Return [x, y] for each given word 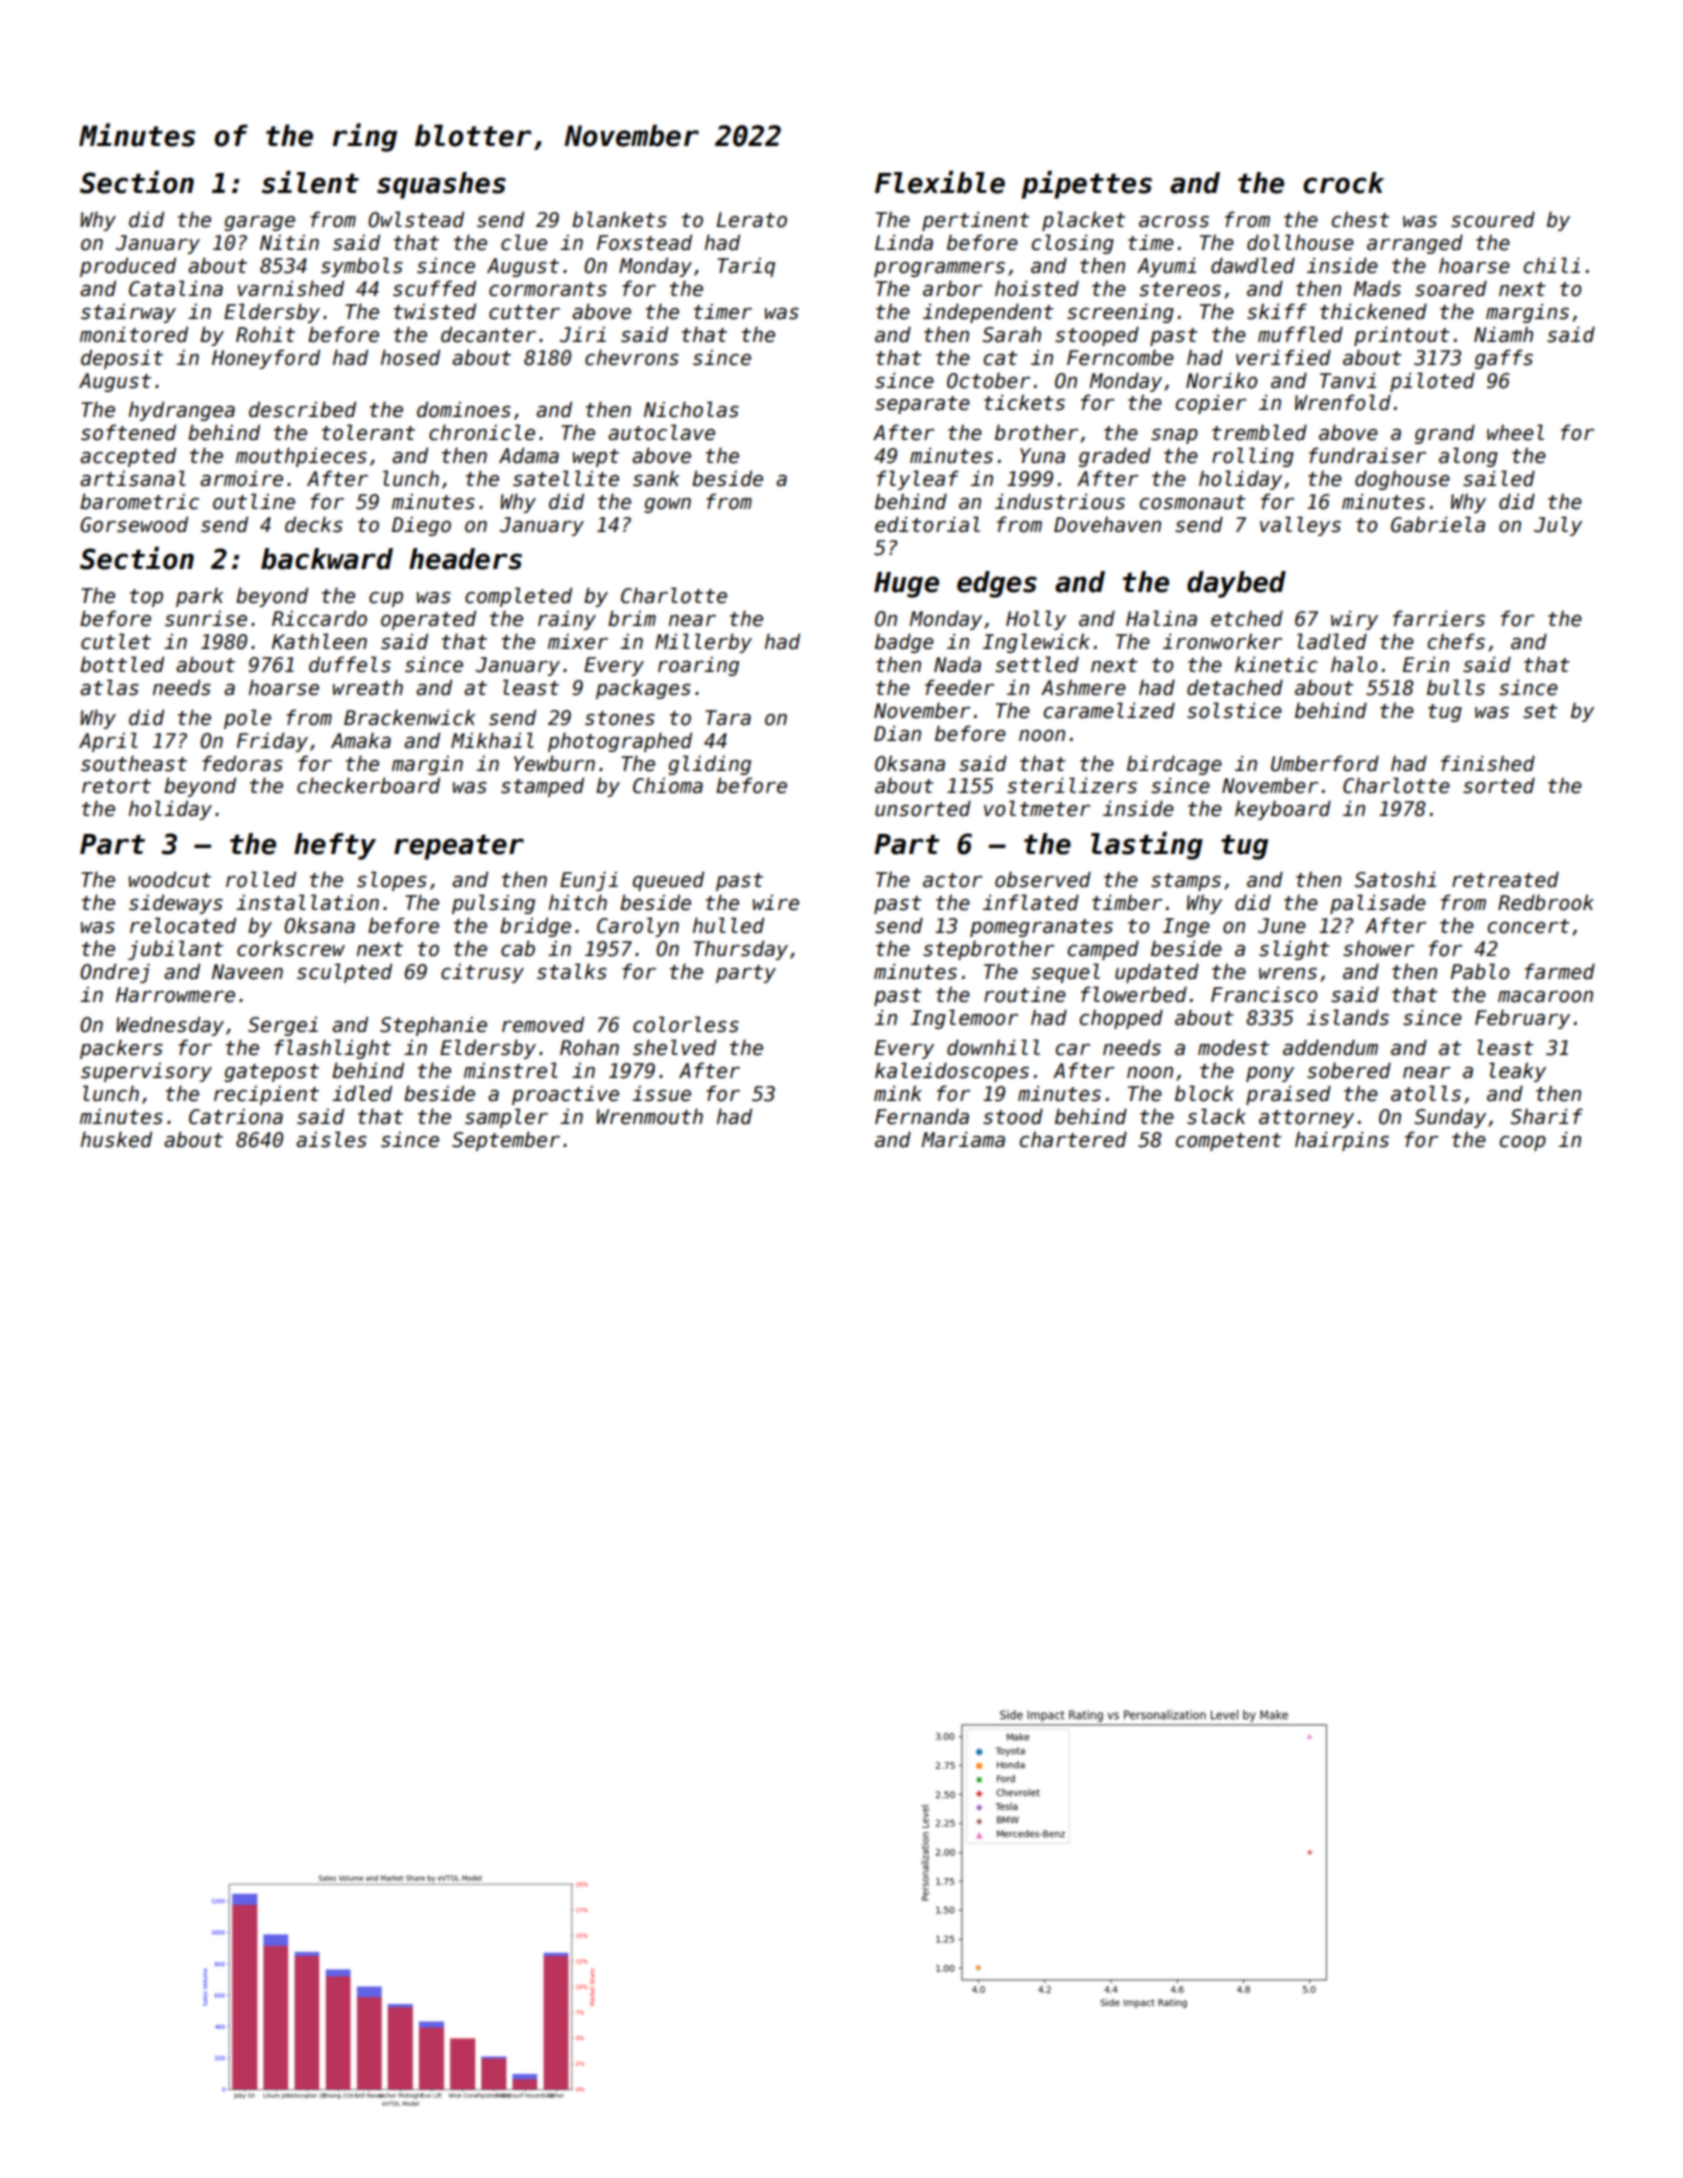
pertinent [976, 221]
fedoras [242, 763]
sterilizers [1072, 785]
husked [116, 1139]
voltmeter [1037, 808]
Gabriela [1438, 524]
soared [1451, 288]
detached [1235, 687]
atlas [109, 687]
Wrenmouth [649, 1116]
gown [667, 505]
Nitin [289, 242]
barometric [139, 501]
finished [1488, 763]
